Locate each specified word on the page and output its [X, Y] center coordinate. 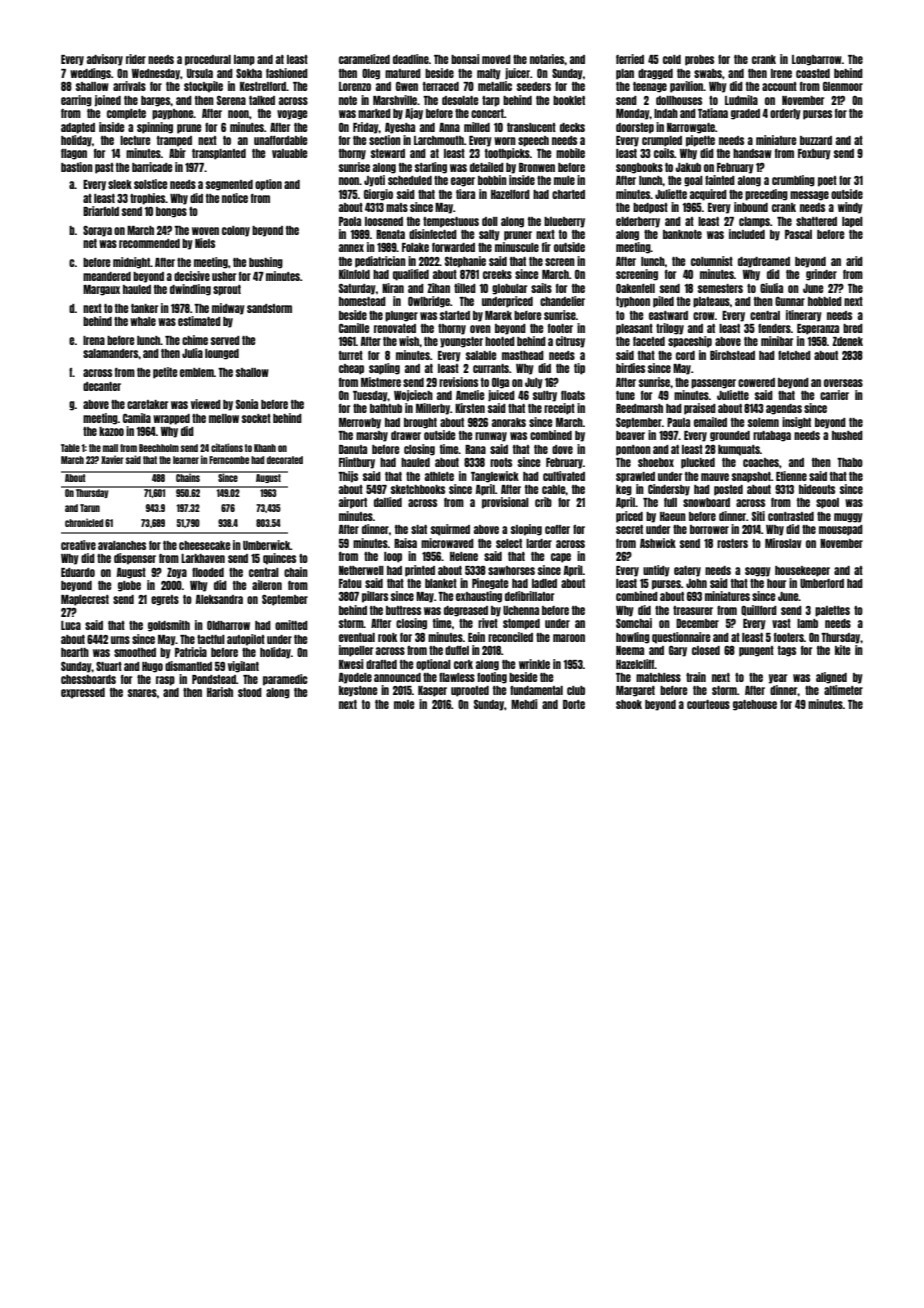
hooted [500, 341]
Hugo [152, 667]
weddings [90, 74]
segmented [229, 185]
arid [854, 261]
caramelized [364, 59]
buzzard [816, 140]
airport [353, 503]
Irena [94, 340]
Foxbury [814, 154]
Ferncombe [229, 460]
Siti [758, 516]
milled [477, 127]
